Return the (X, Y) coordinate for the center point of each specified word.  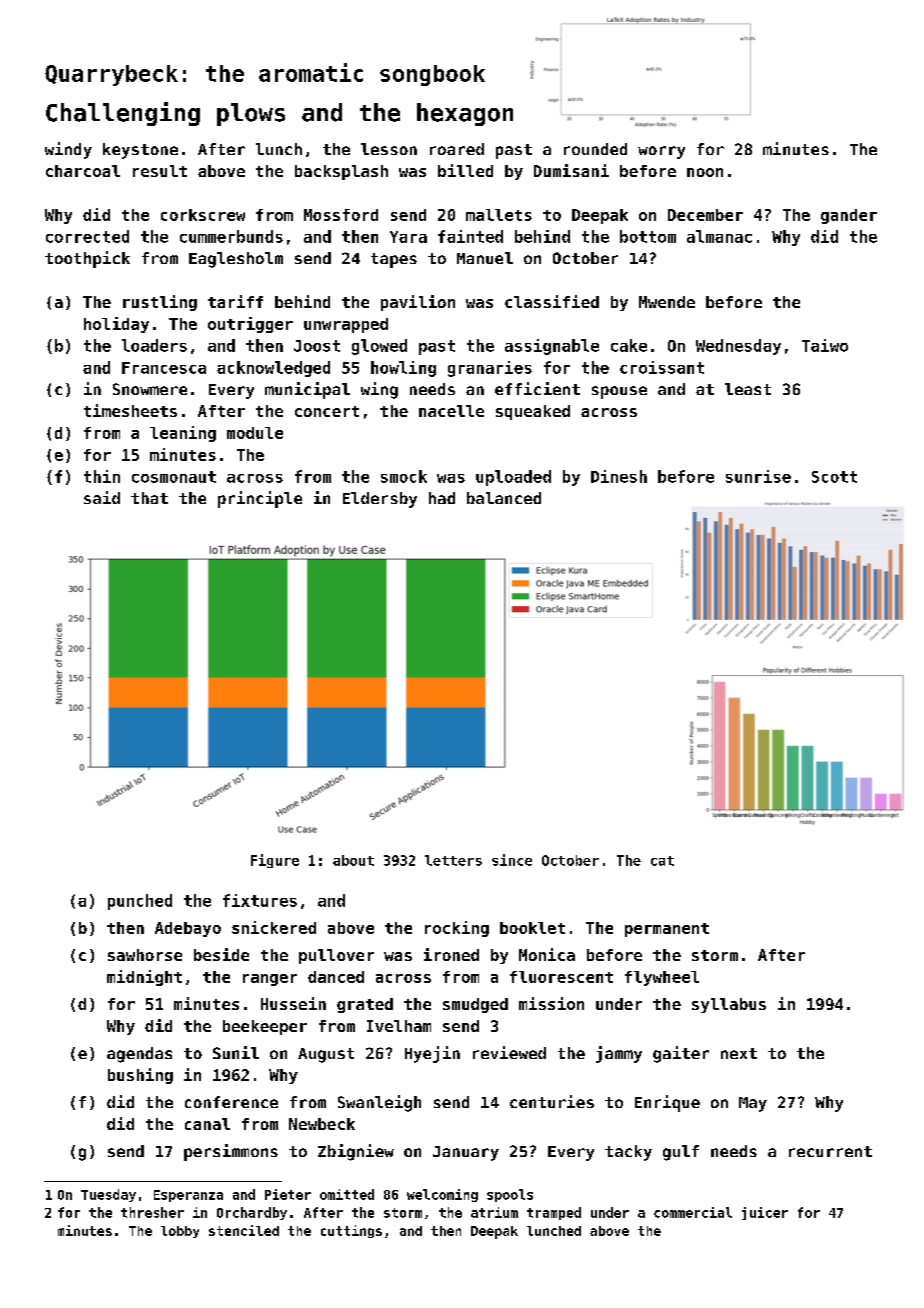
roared (457, 149)
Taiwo (825, 345)
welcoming (442, 1195)
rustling (160, 303)
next (739, 1053)
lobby (180, 1232)
